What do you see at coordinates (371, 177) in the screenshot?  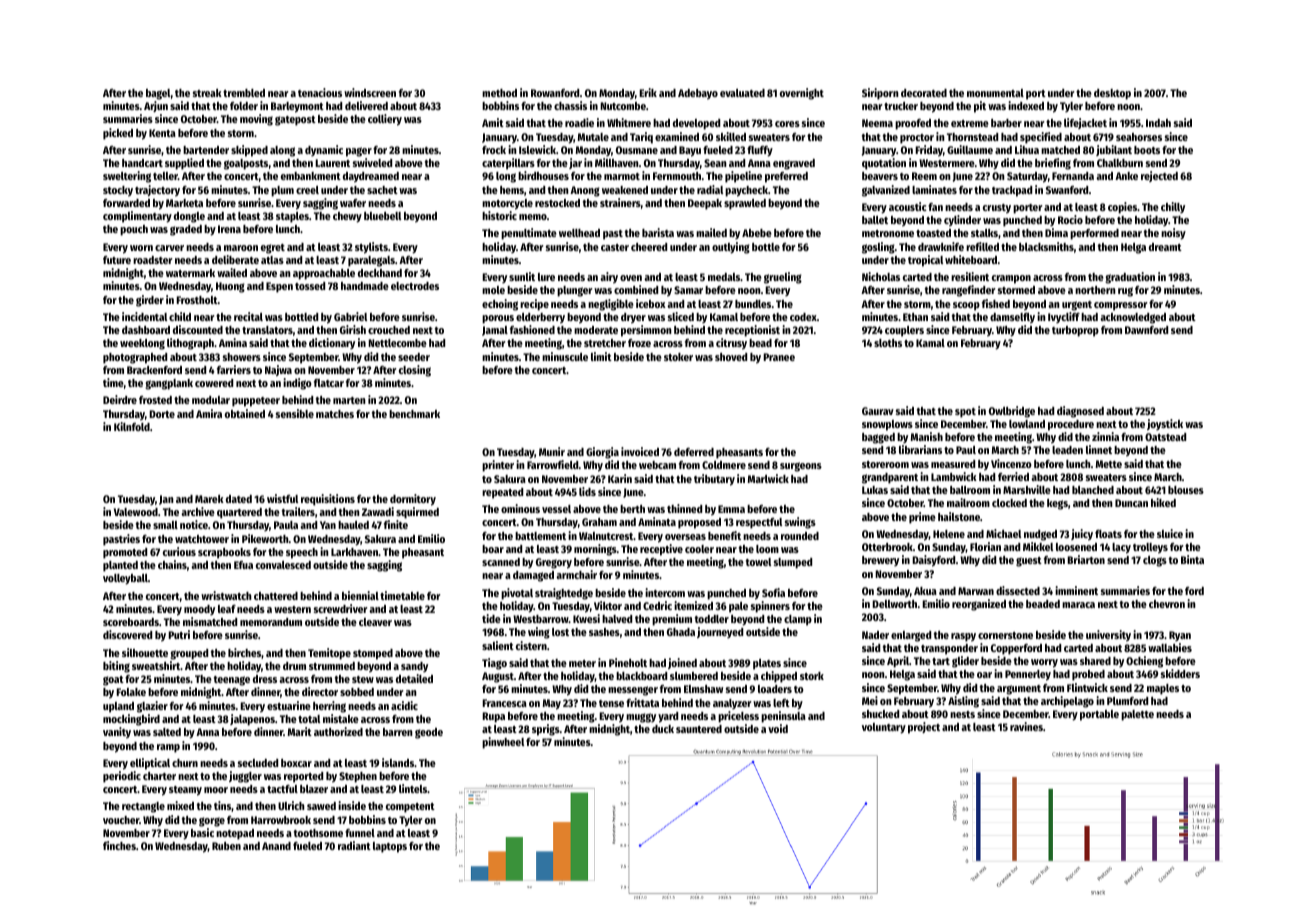 I see `daydreamed` at bounding box center [371, 177].
